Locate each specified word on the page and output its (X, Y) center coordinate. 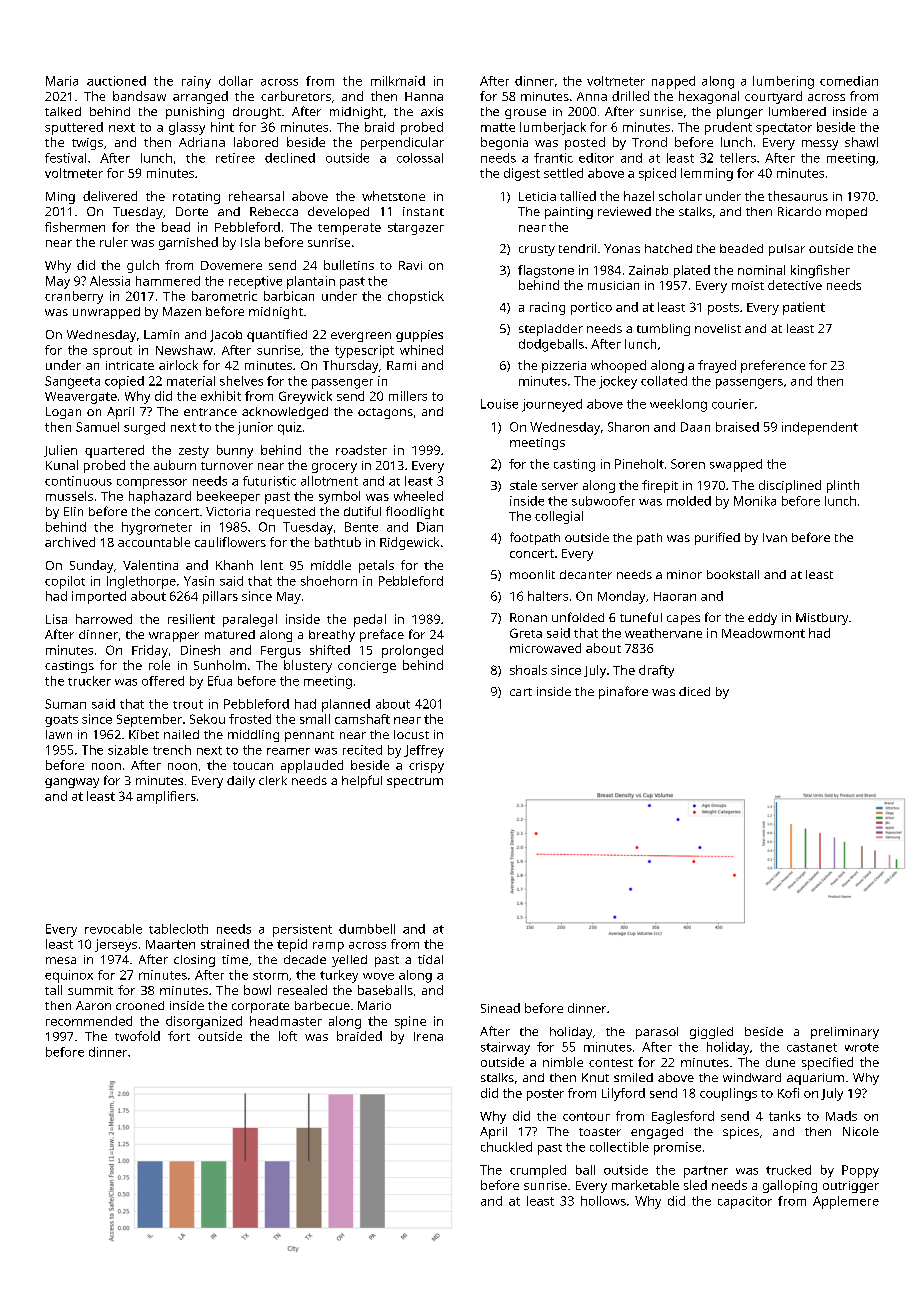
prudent (728, 128)
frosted (250, 719)
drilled (630, 96)
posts (723, 309)
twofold (137, 1036)
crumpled (538, 1171)
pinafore (623, 692)
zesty (194, 452)
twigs (87, 144)
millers (408, 396)
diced (694, 691)
